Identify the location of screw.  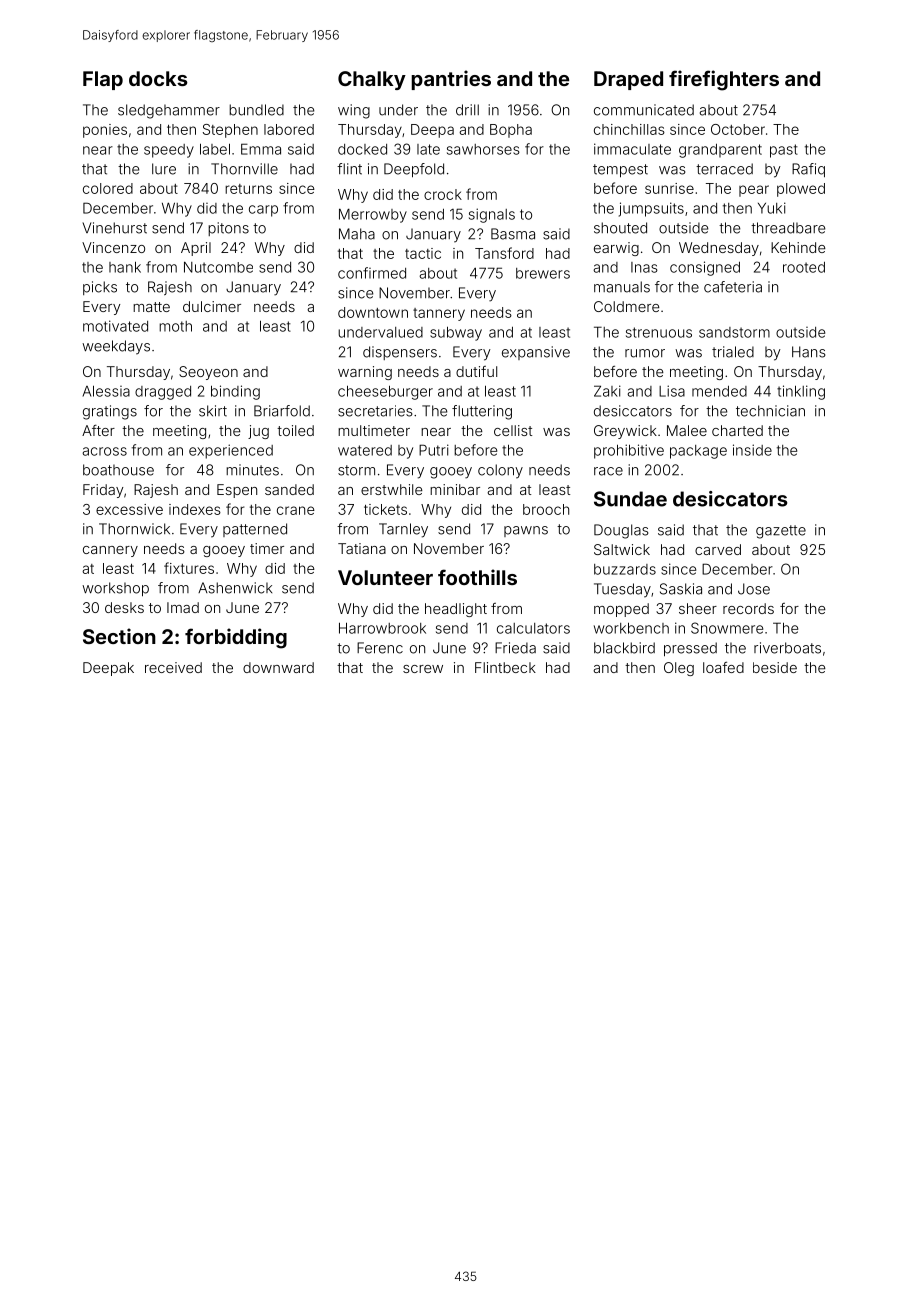
(423, 669).
